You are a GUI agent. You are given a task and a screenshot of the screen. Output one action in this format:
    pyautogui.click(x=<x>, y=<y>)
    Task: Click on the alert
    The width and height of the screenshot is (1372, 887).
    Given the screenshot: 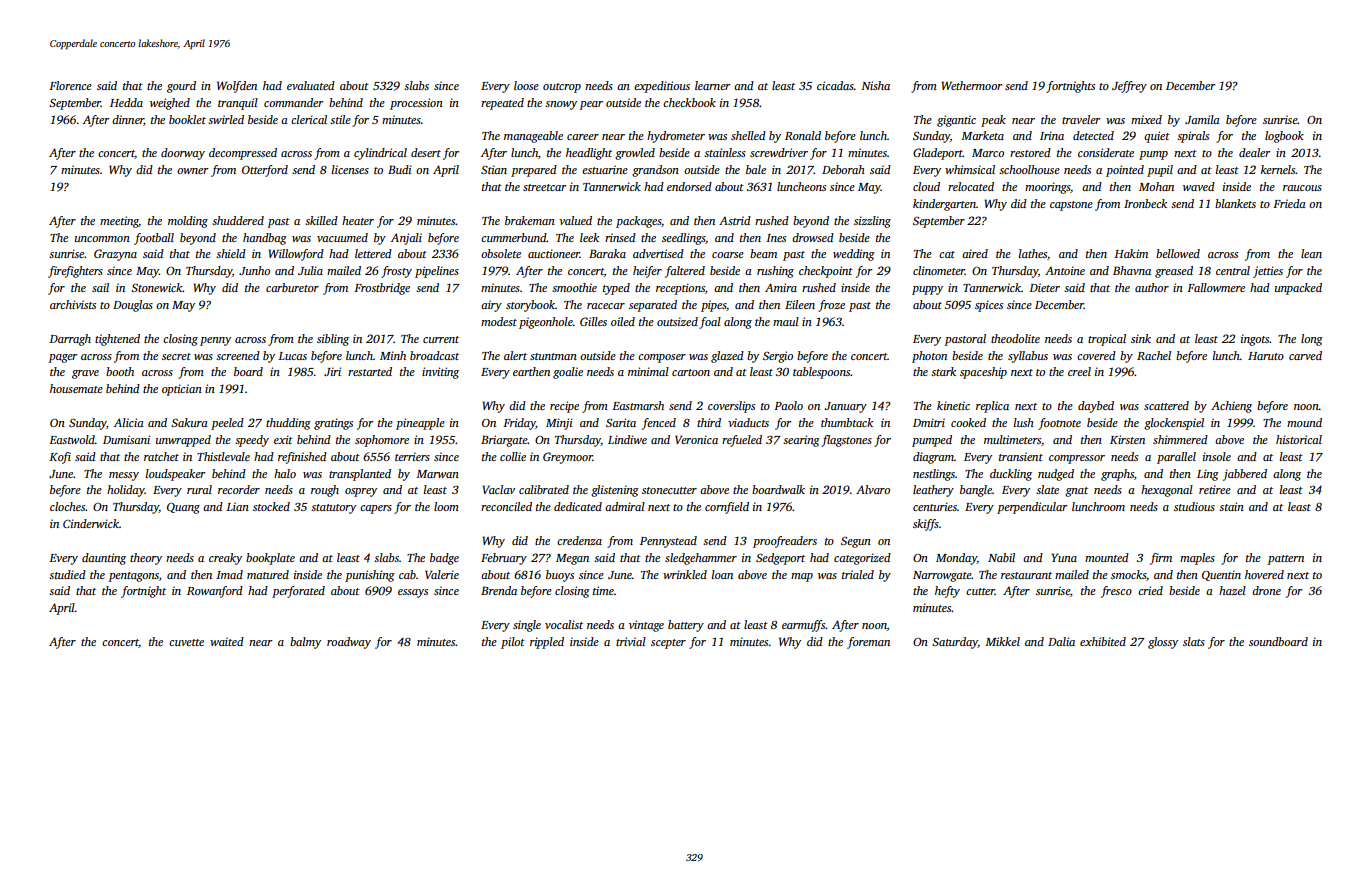 What is the action you would take?
    pyautogui.click(x=515, y=355)
